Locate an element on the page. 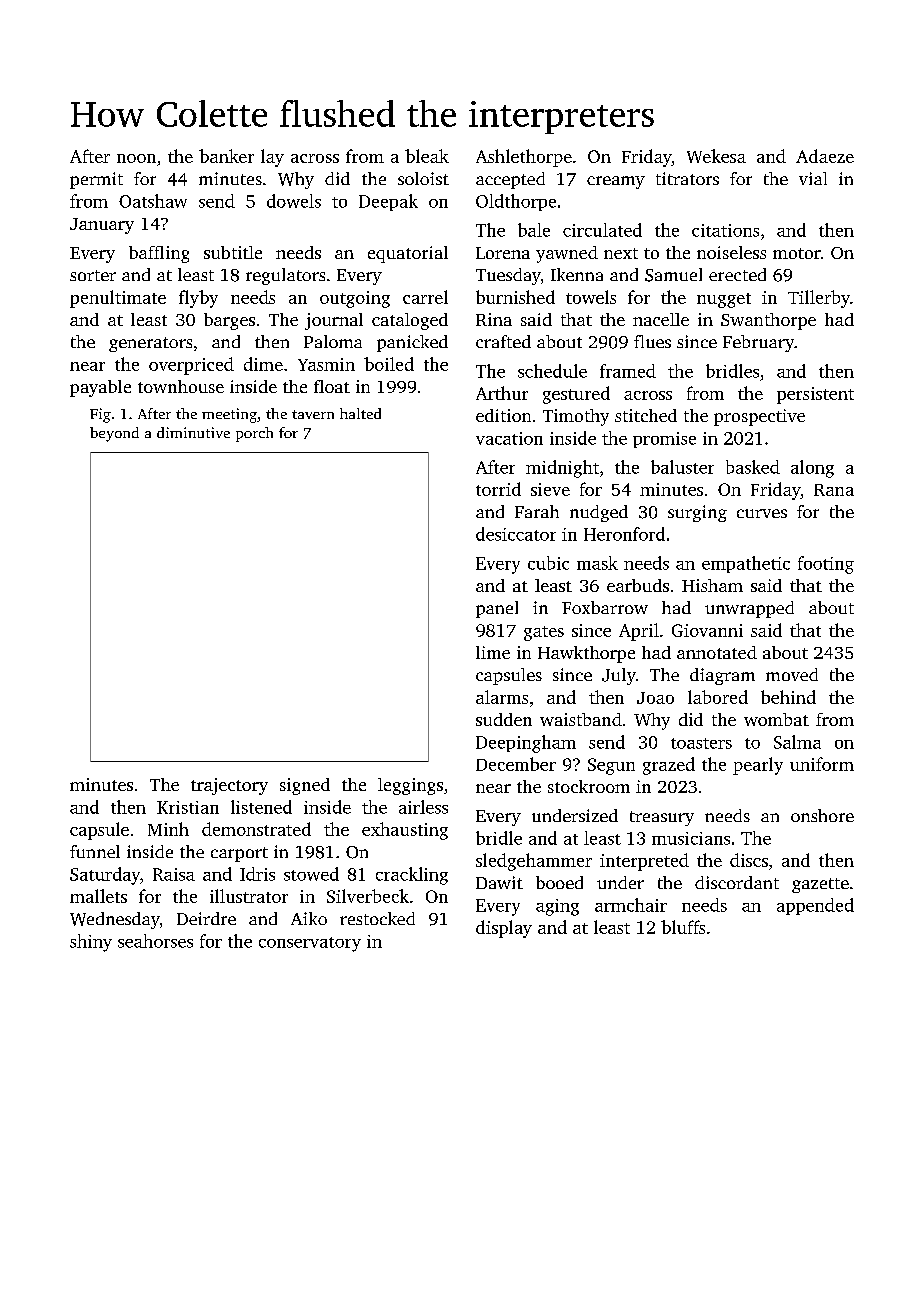 This page has width=924, height=1311. Arthur is located at coordinates (502, 393).
